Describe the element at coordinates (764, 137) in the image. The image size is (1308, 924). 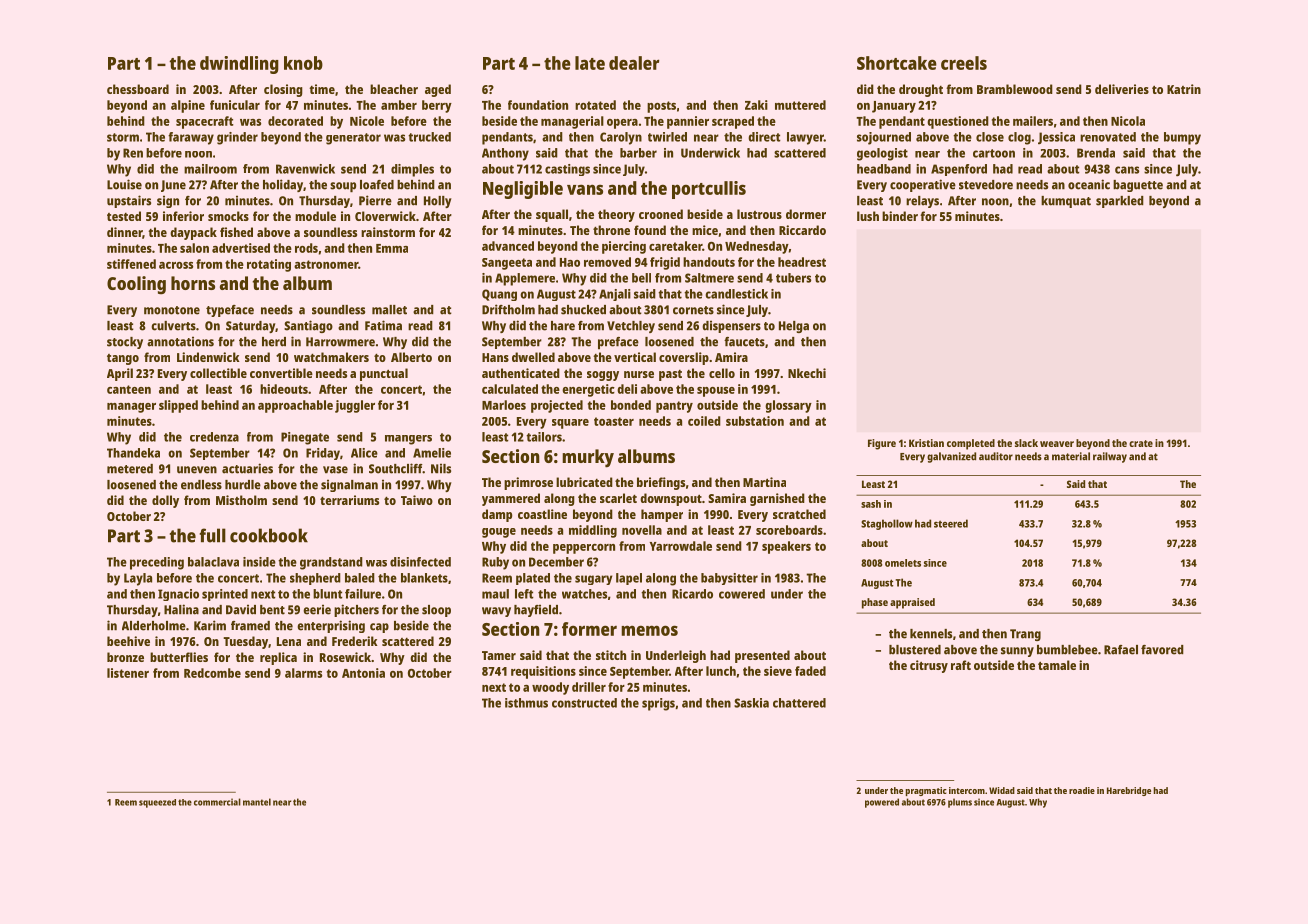
I see `direct` at that location.
